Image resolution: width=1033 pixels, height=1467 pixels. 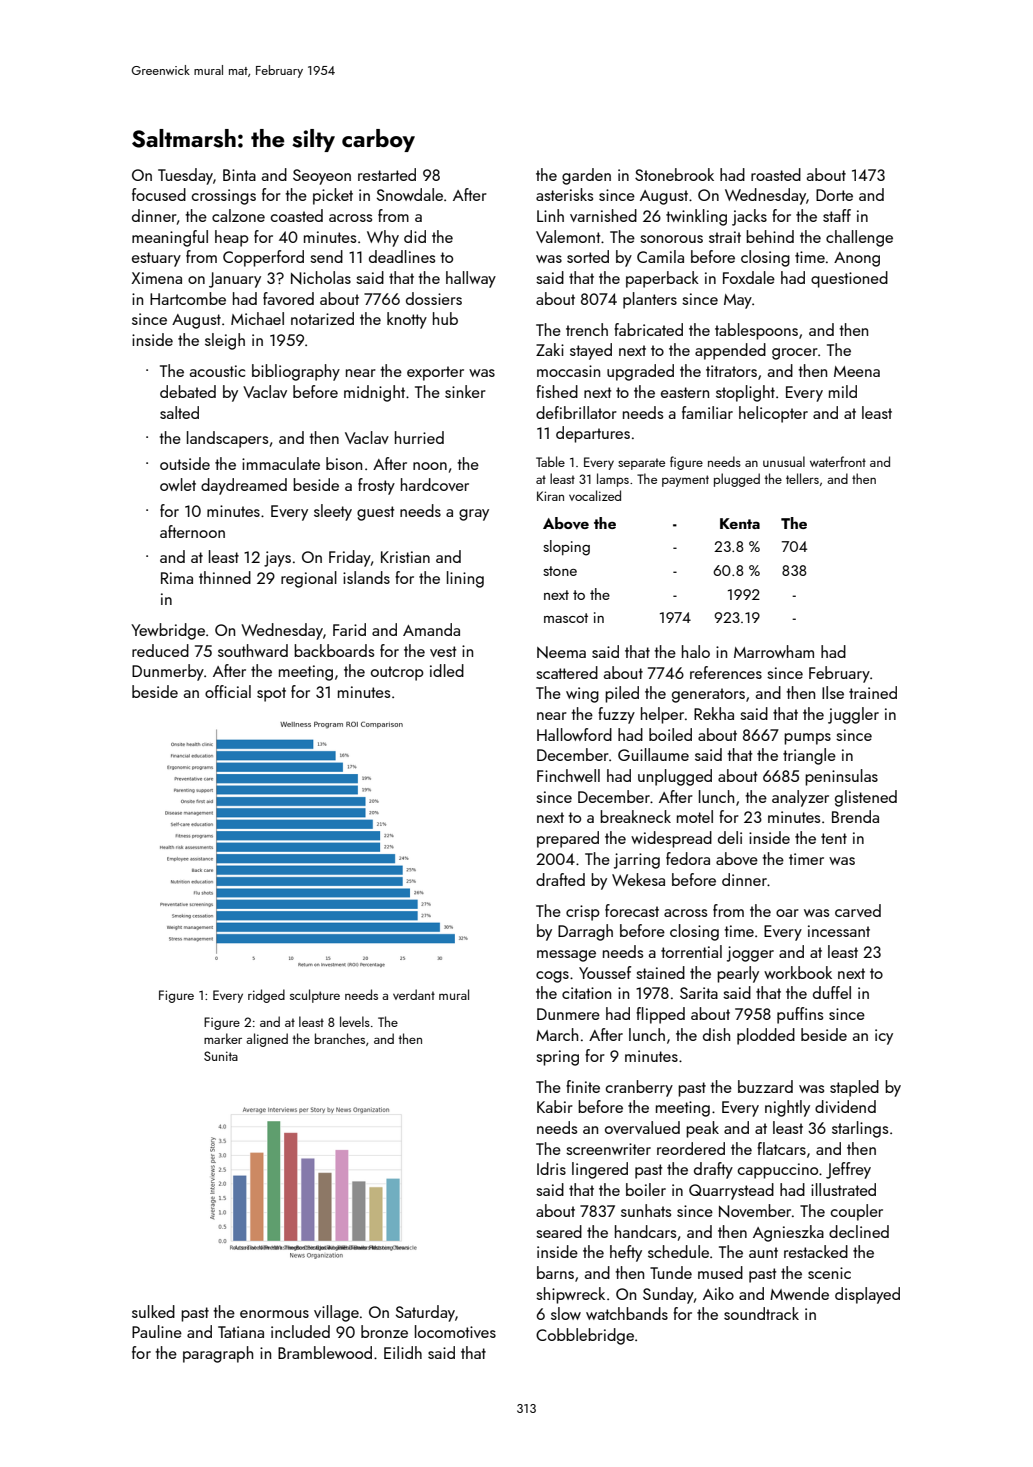 I want to click on debated, so click(x=188, y=391).
